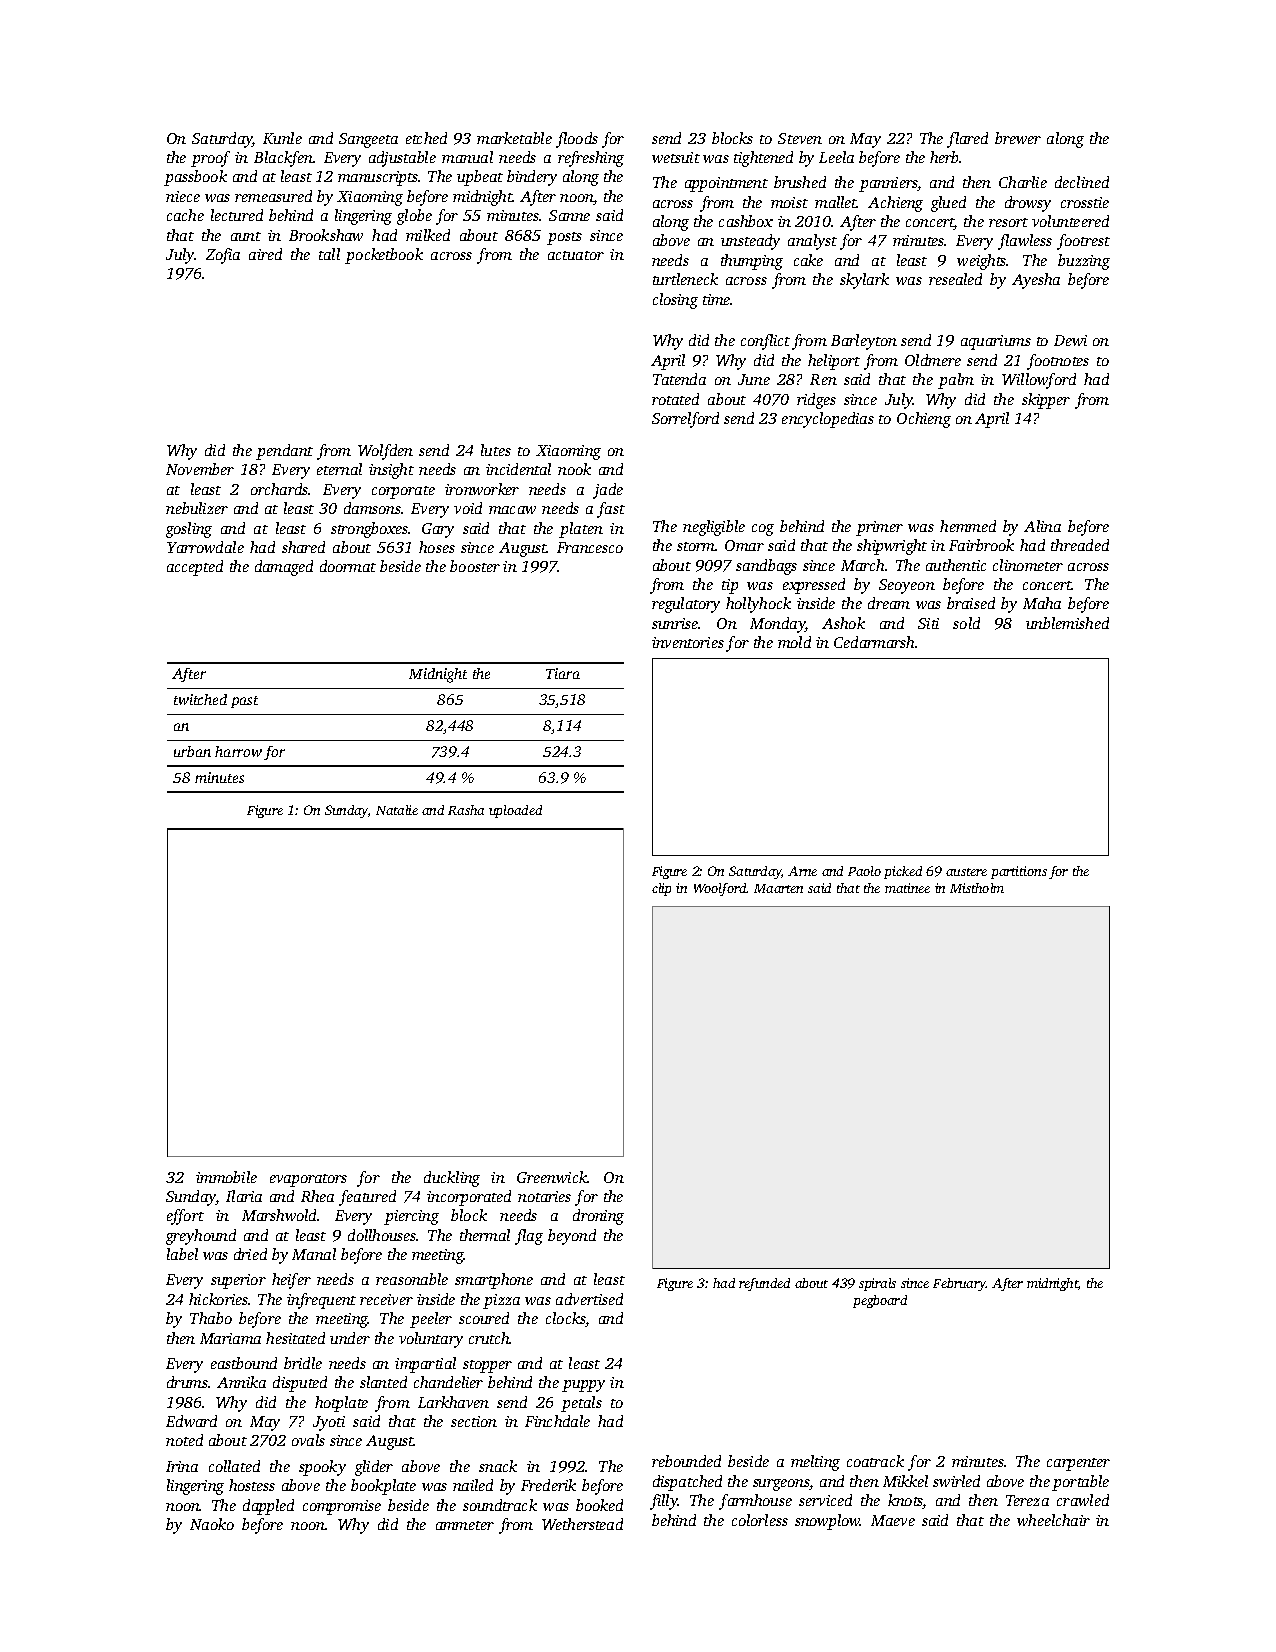  I want to click on spirals, so click(877, 1284).
